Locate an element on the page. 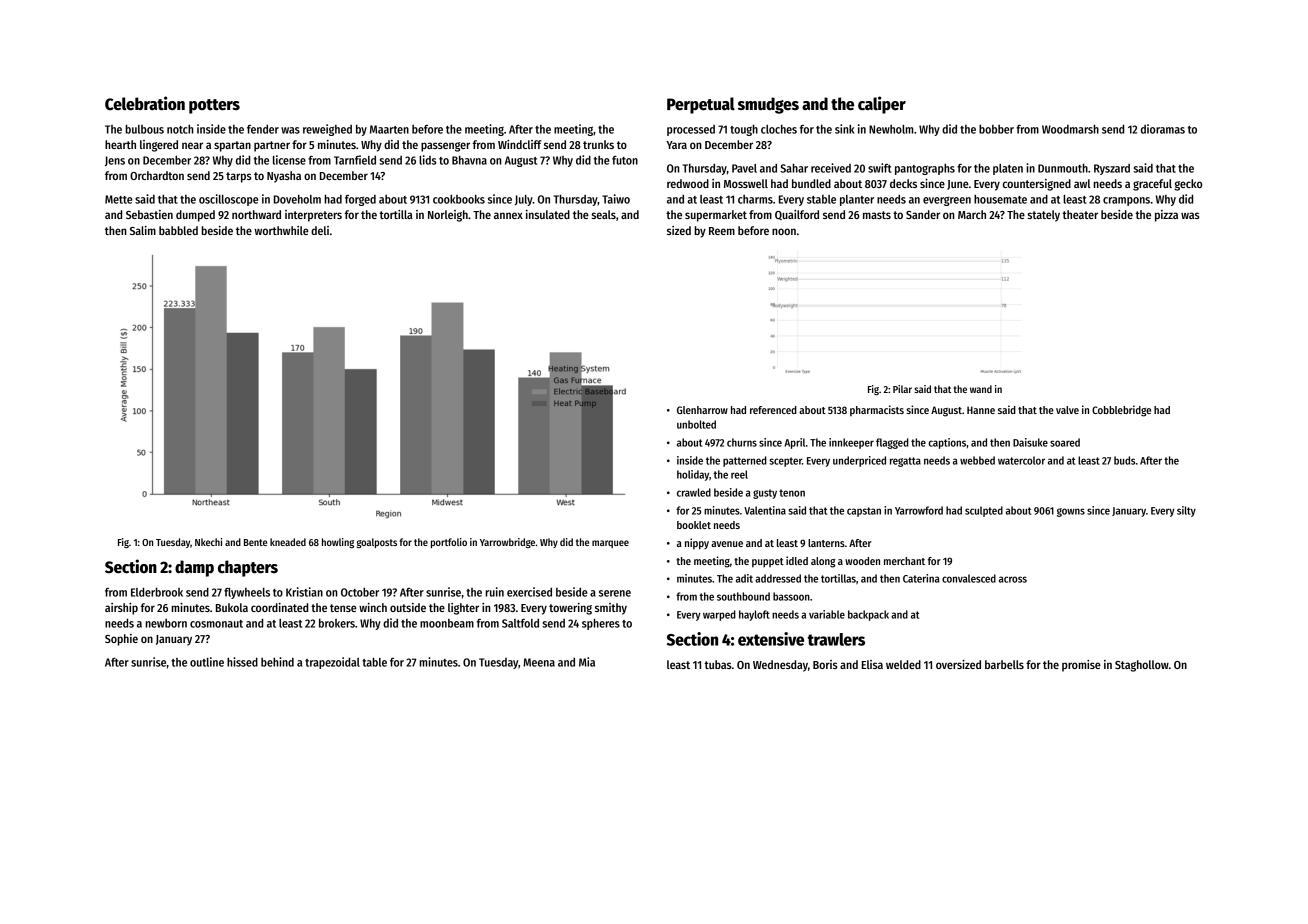  extensive is located at coordinates (771, 639).
